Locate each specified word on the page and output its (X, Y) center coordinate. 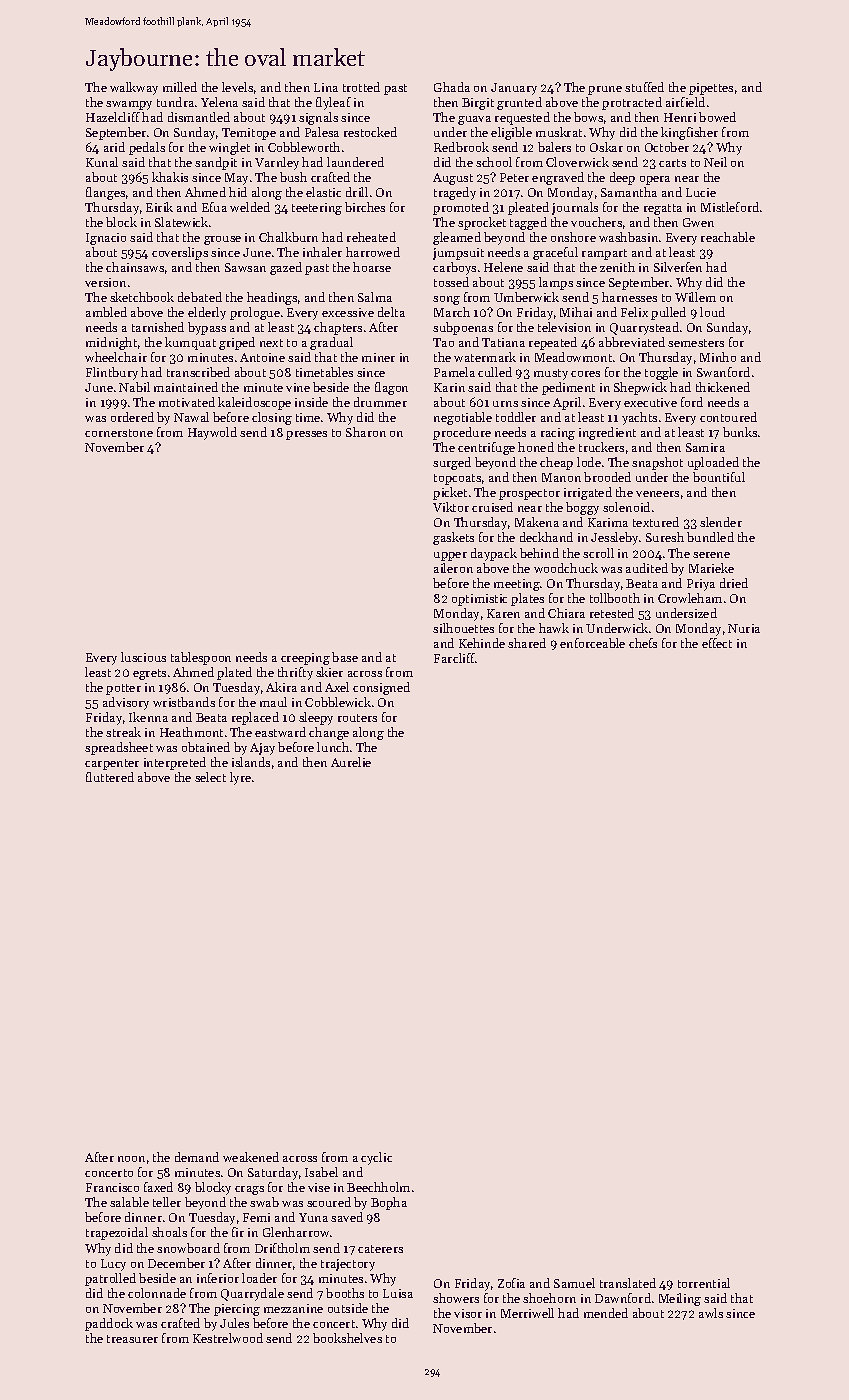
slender (721, 522)
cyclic (376, 1158)
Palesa (322, 132)
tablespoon (201, 658)
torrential (704, 1283)
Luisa (398, 1293)
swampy (129, 105)
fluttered (110, 777)
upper (450, 556)
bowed (717, 117)
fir (238, 1232)
